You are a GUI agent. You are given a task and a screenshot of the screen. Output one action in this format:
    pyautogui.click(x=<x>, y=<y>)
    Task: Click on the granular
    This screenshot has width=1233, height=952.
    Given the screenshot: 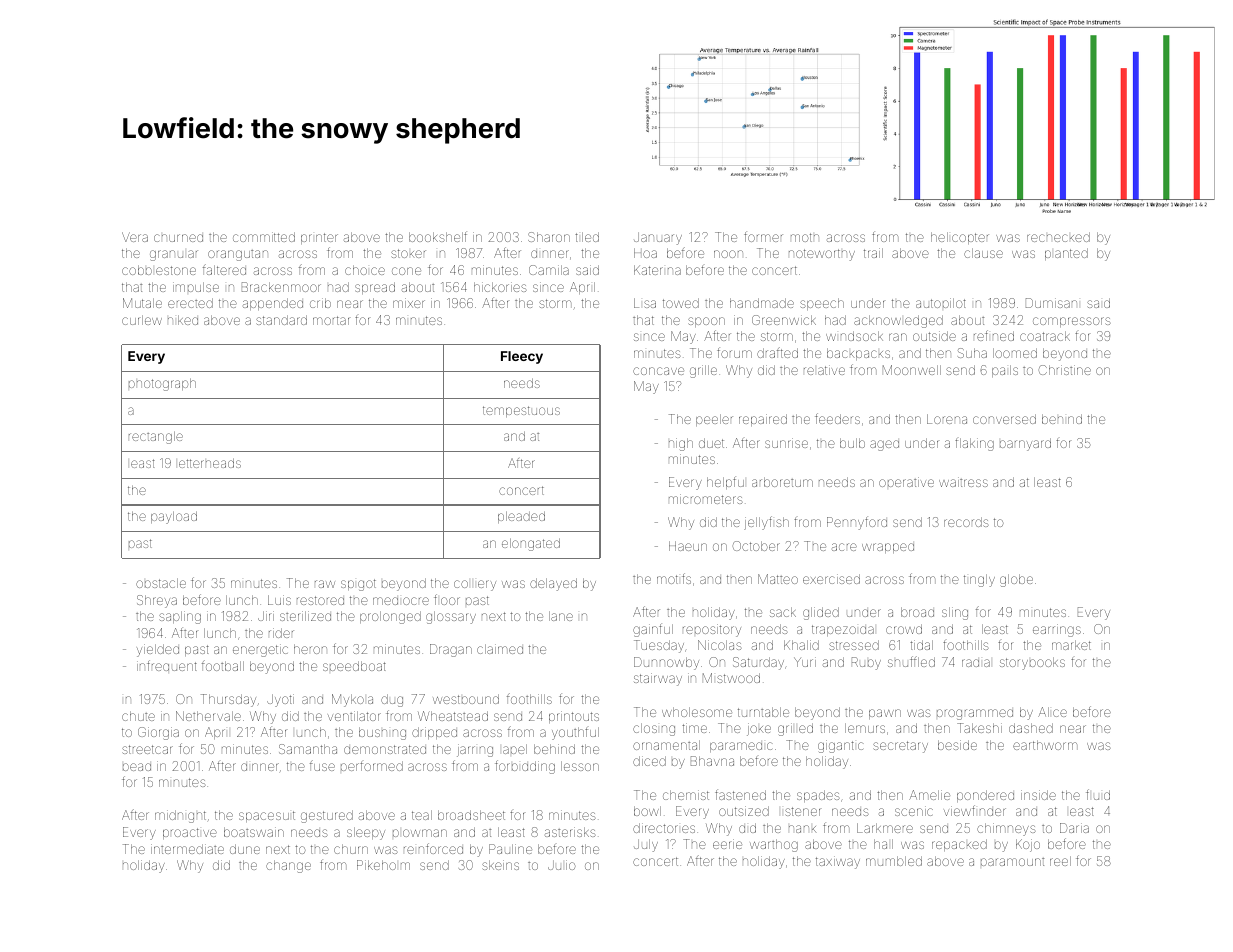 What is the action you would take?
    pyautogui.click(x=174, y=255)
